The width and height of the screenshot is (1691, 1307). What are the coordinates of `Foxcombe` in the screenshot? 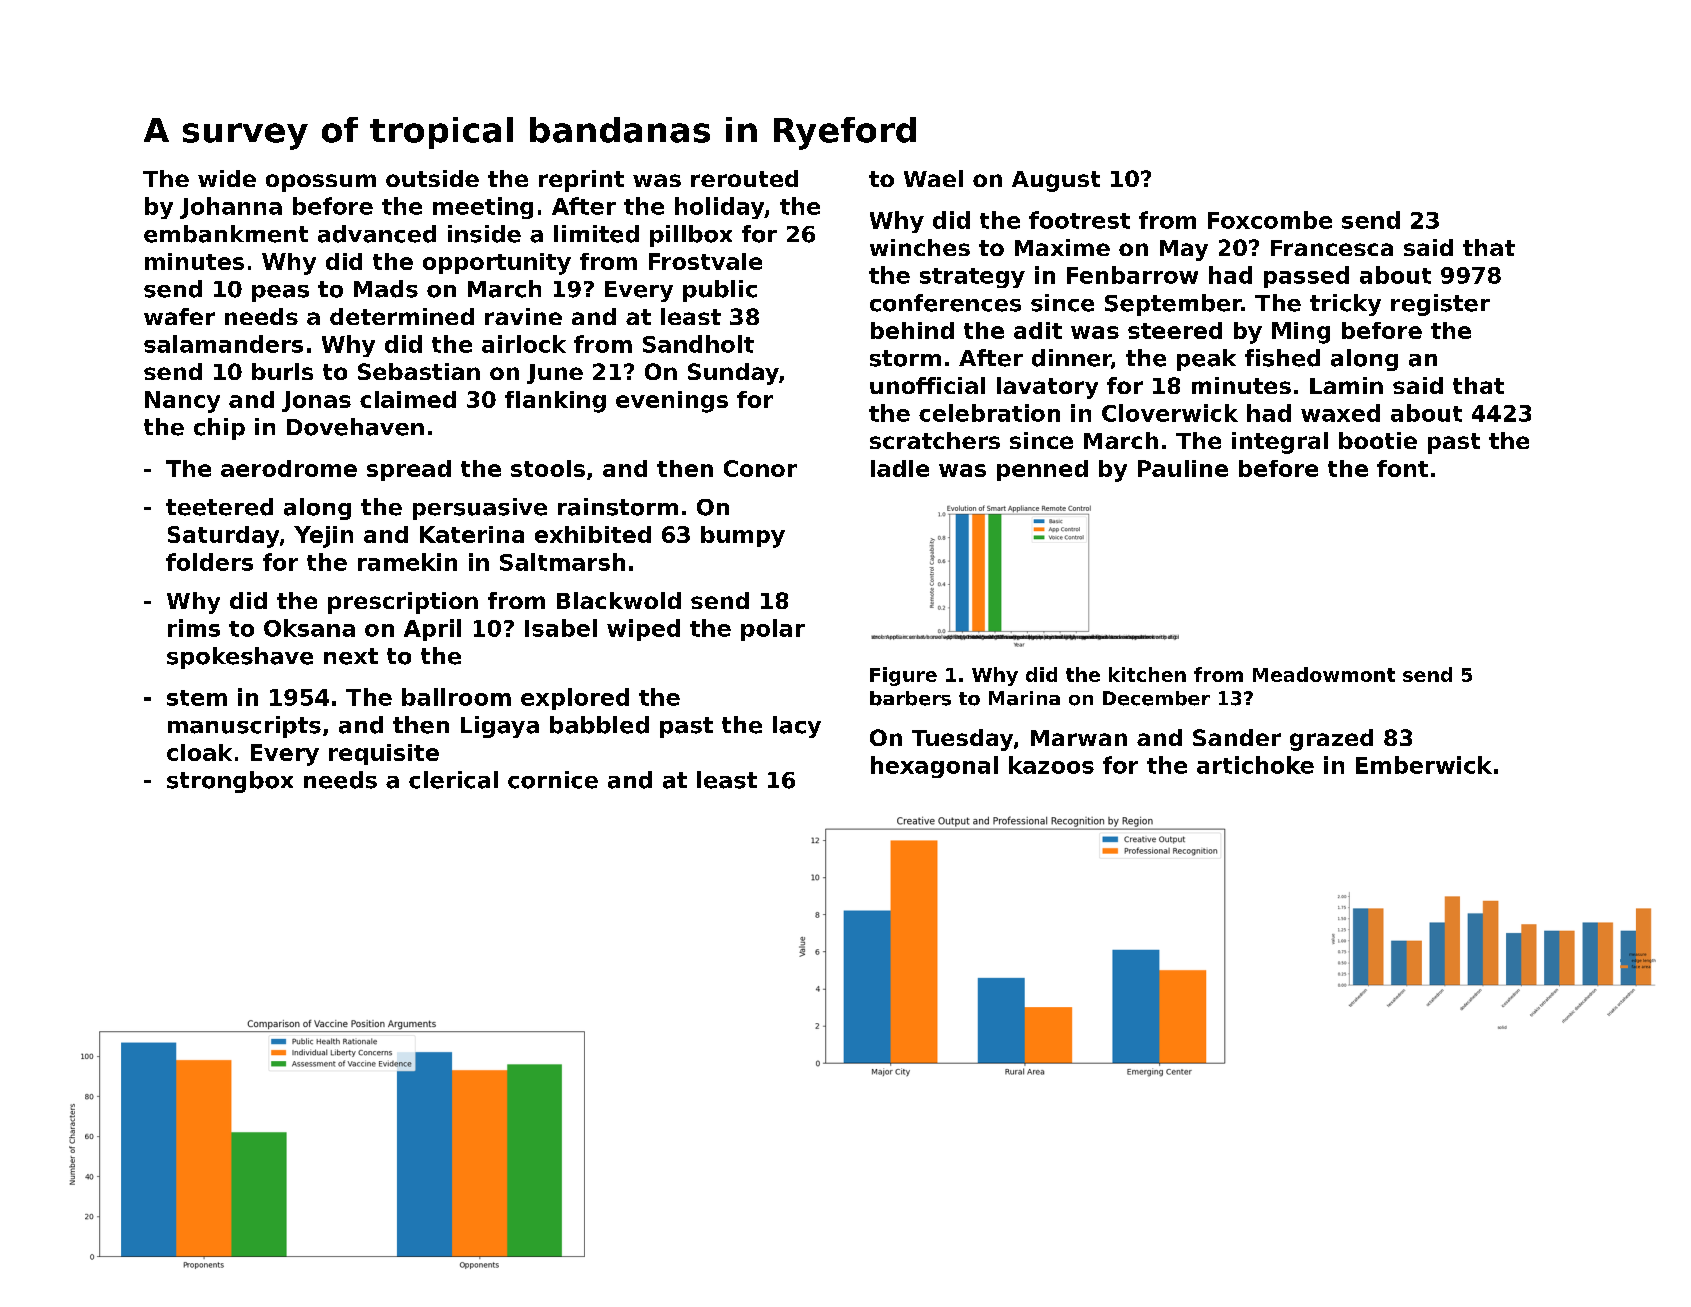 It's located at (1270, 220).
